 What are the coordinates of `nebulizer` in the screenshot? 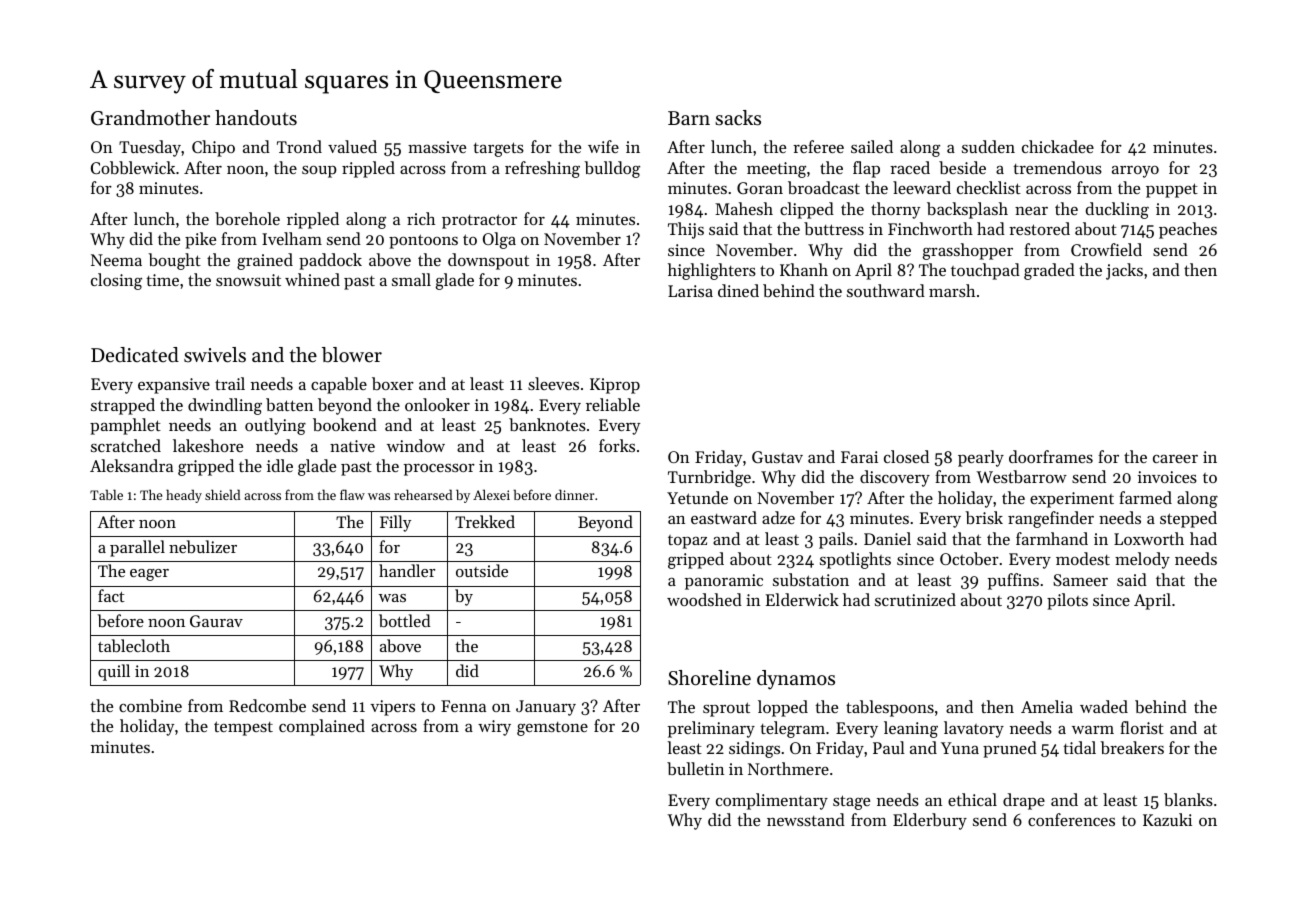 It's located at (203, 546).
